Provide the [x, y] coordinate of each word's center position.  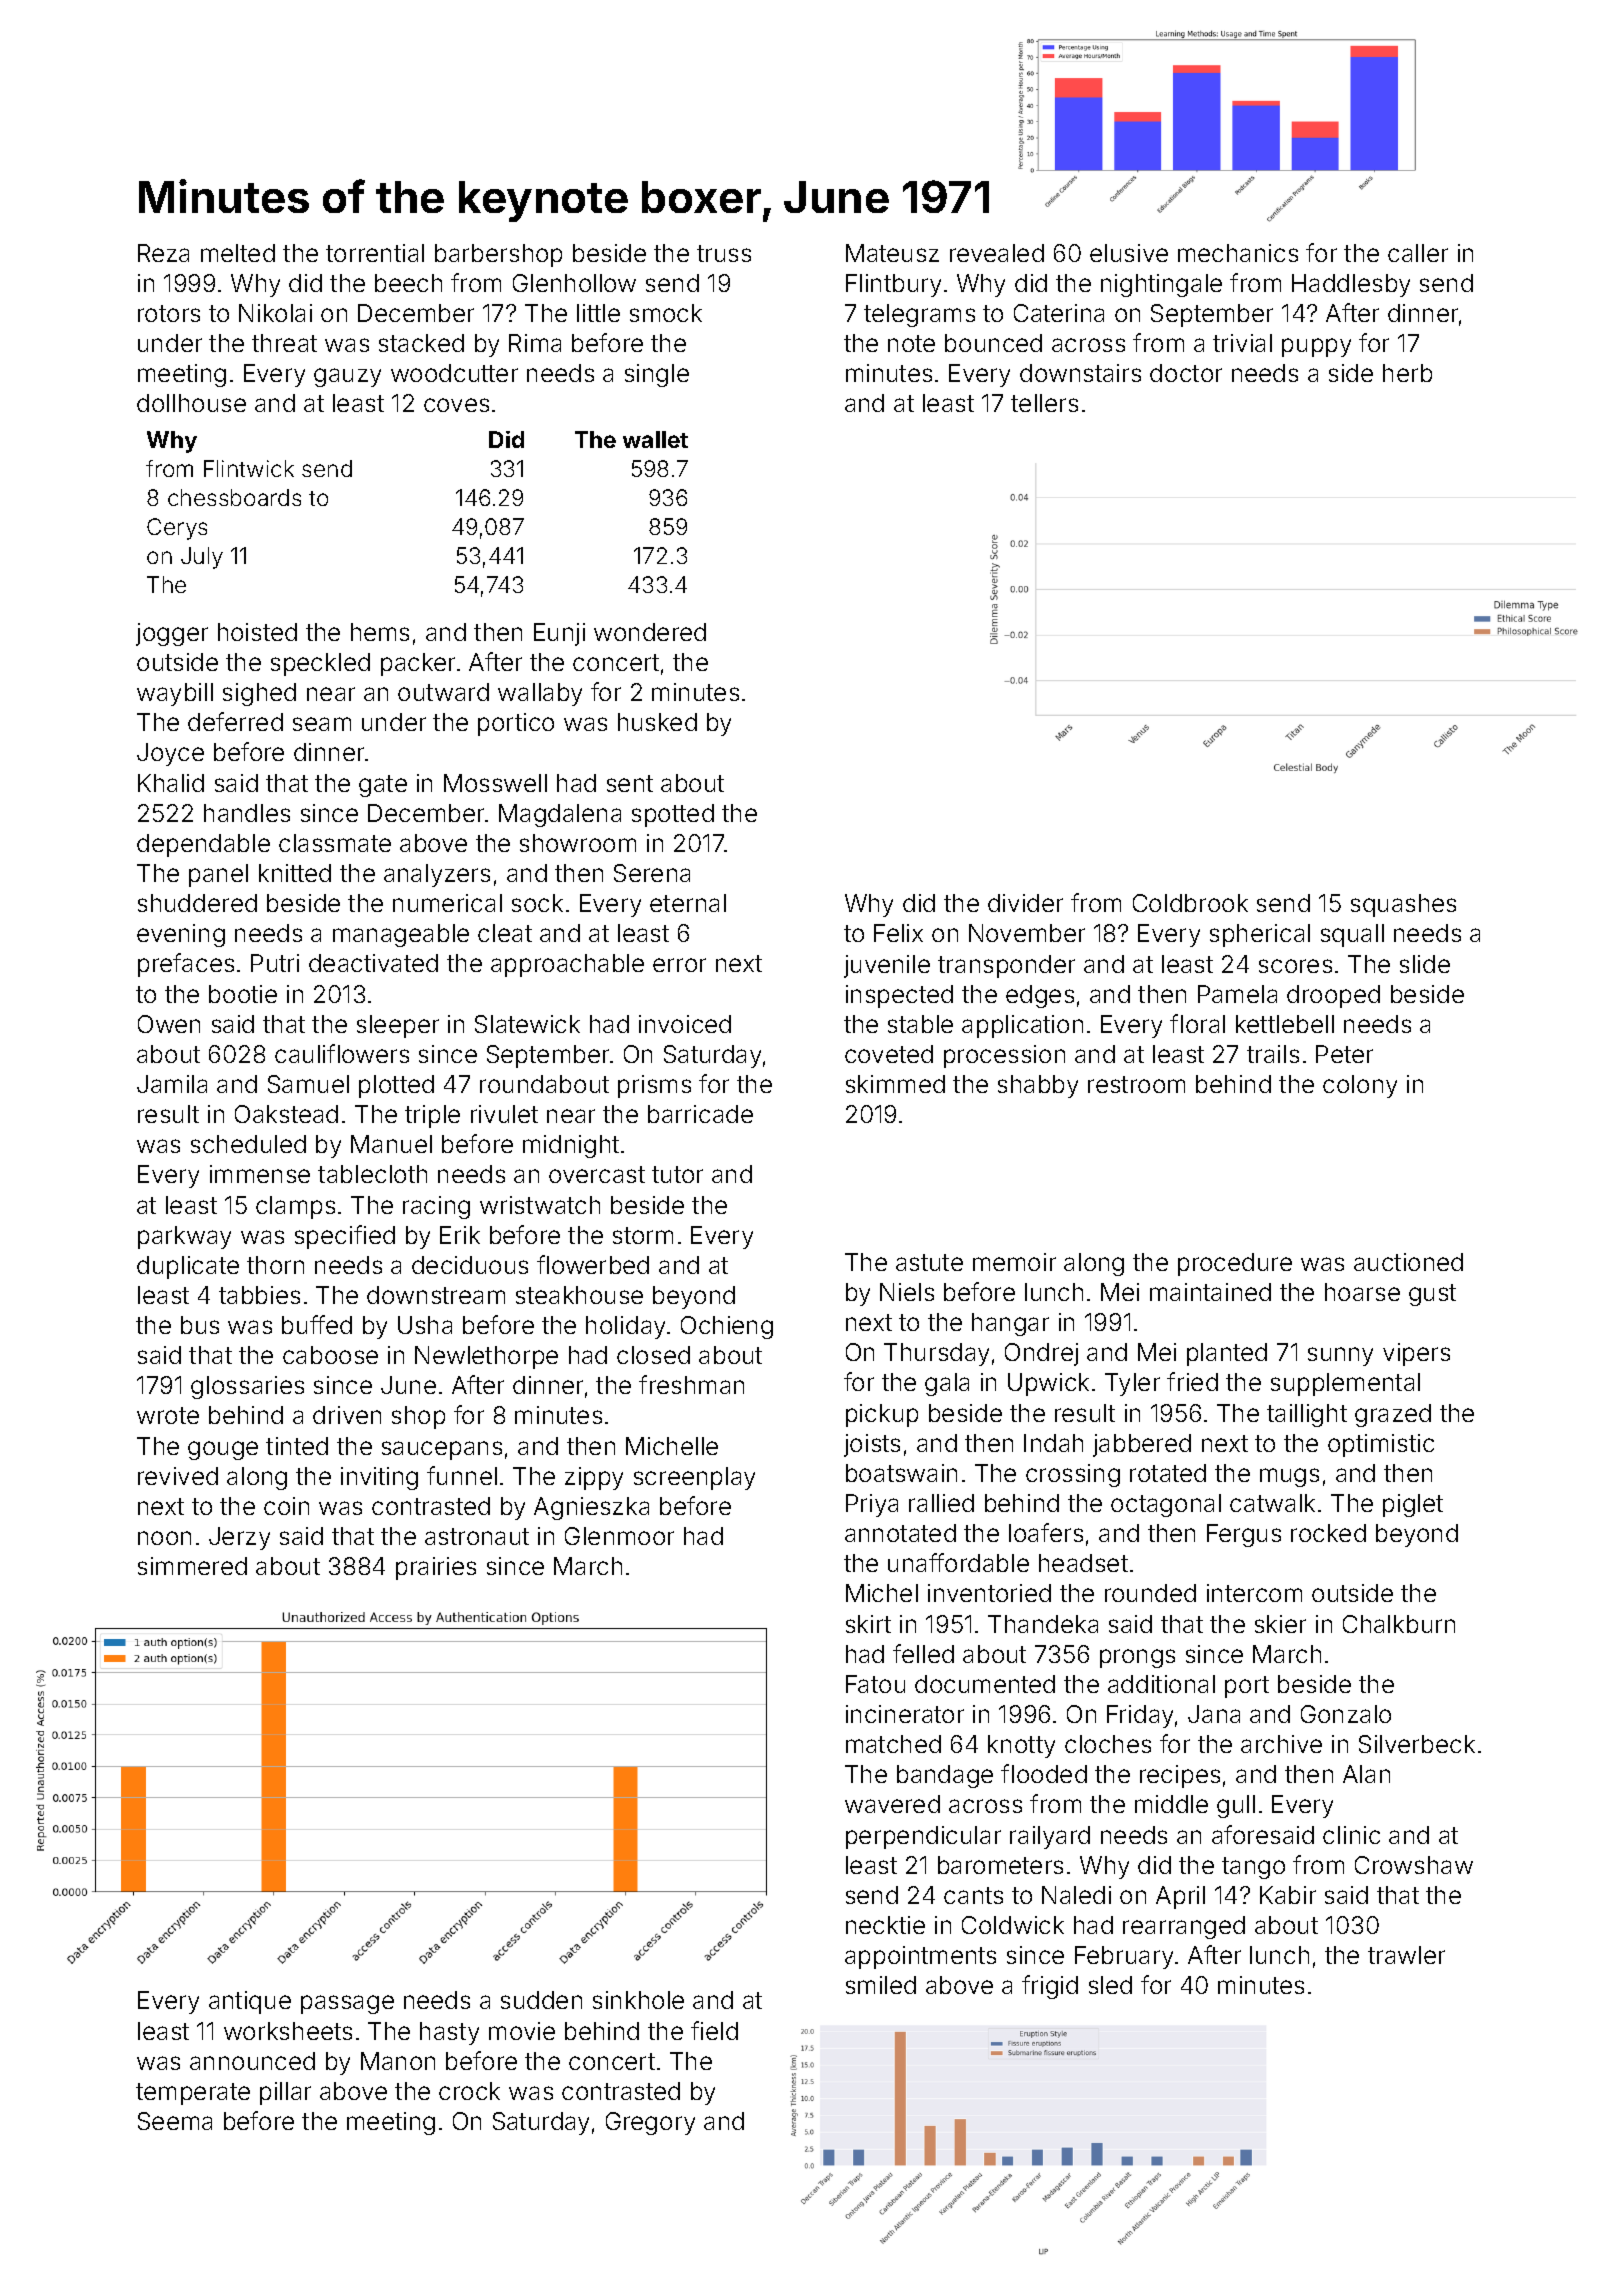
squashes [1403, 905]
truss [724, 253]
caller [1418, 253]
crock [469, 2091]
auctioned [1408, 1262]
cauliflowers [342, 1053]
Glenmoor [619, 1536]
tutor [677, 1174]
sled [1110, 1985]
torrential [375, 253]
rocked [1328, 1533]
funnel [462, 1475]
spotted [673, 815]
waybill [175, 694]
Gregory [650, 2123]
